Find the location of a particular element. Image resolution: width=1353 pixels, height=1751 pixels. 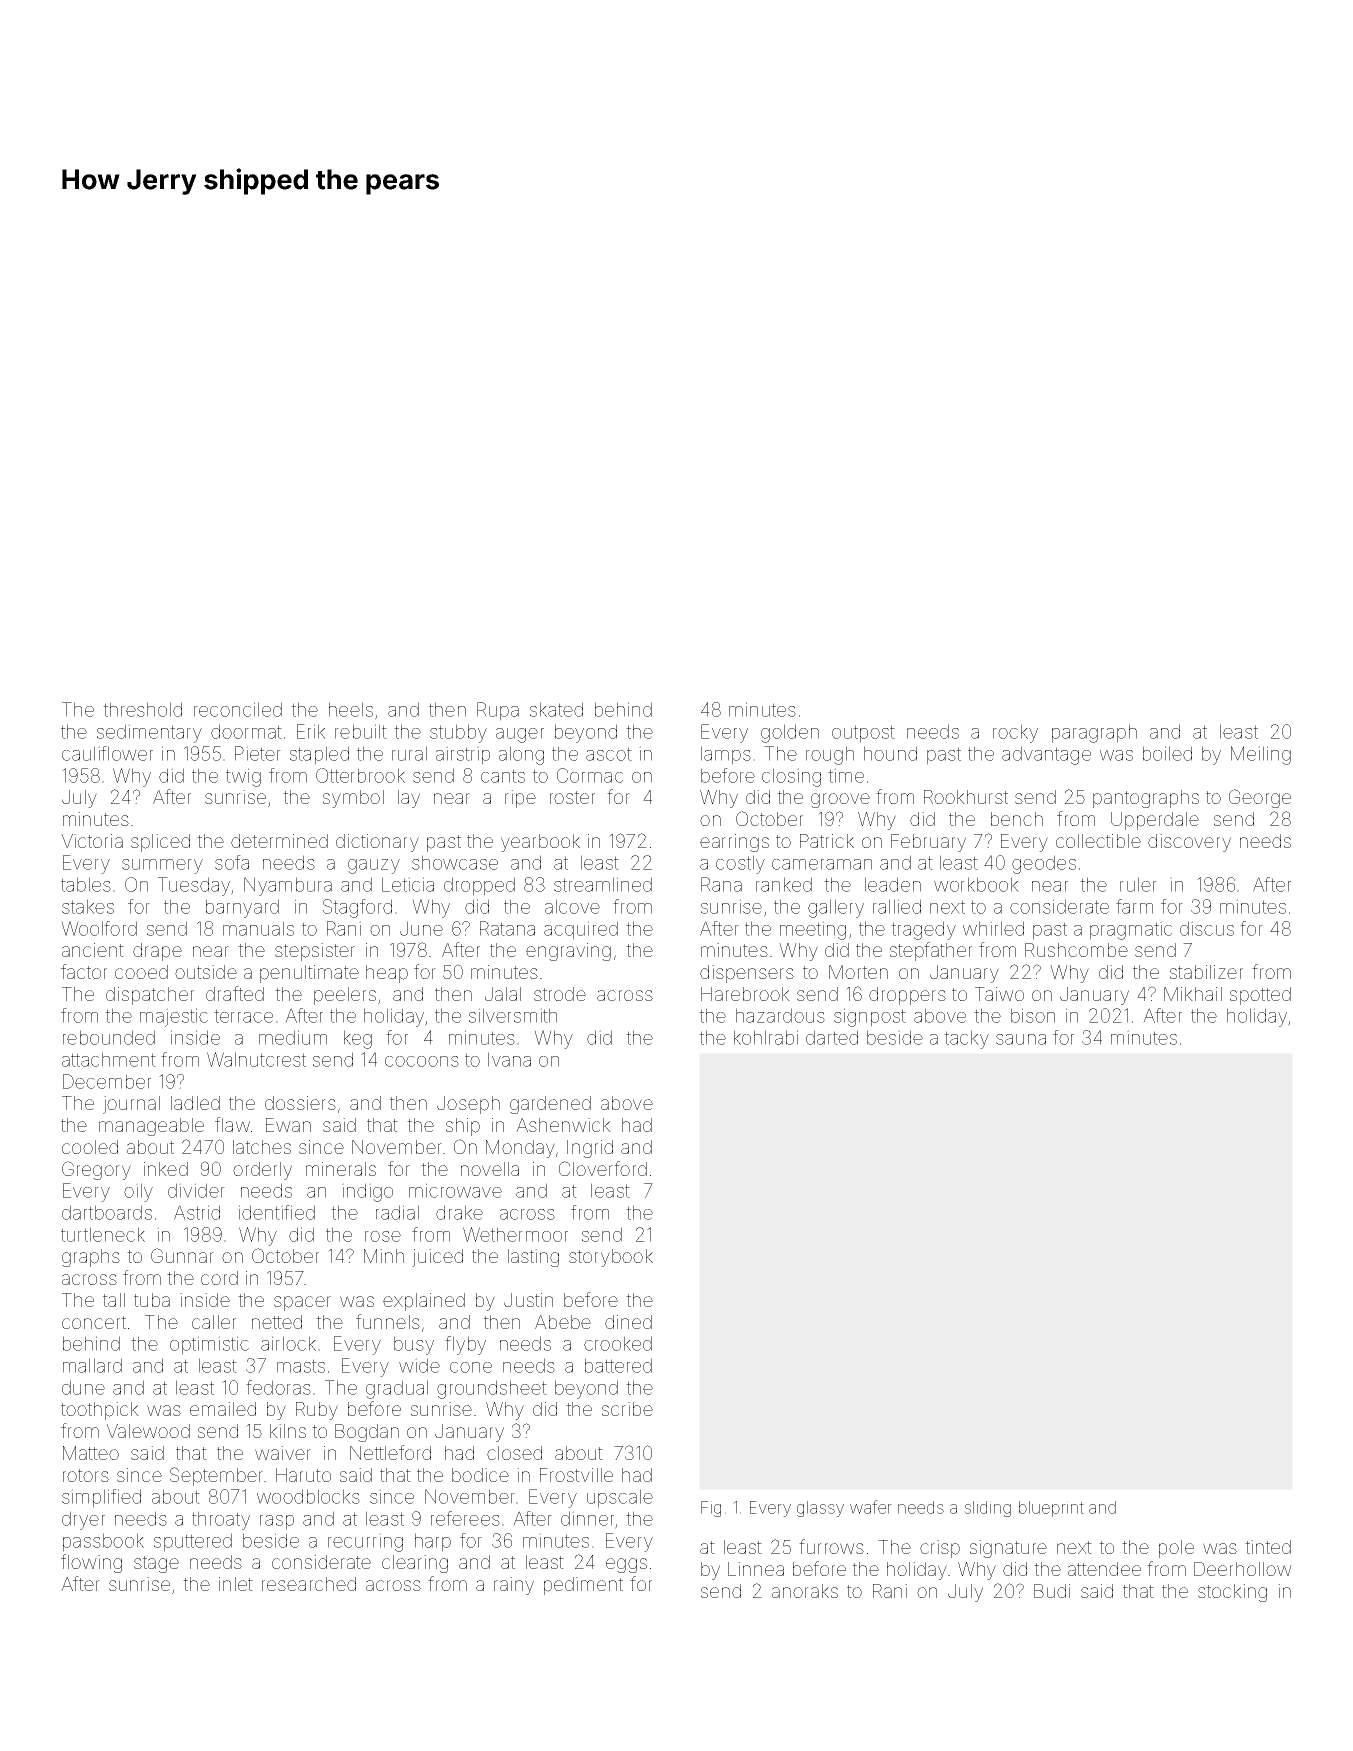

researched is located at coordinates (309, 1584).
